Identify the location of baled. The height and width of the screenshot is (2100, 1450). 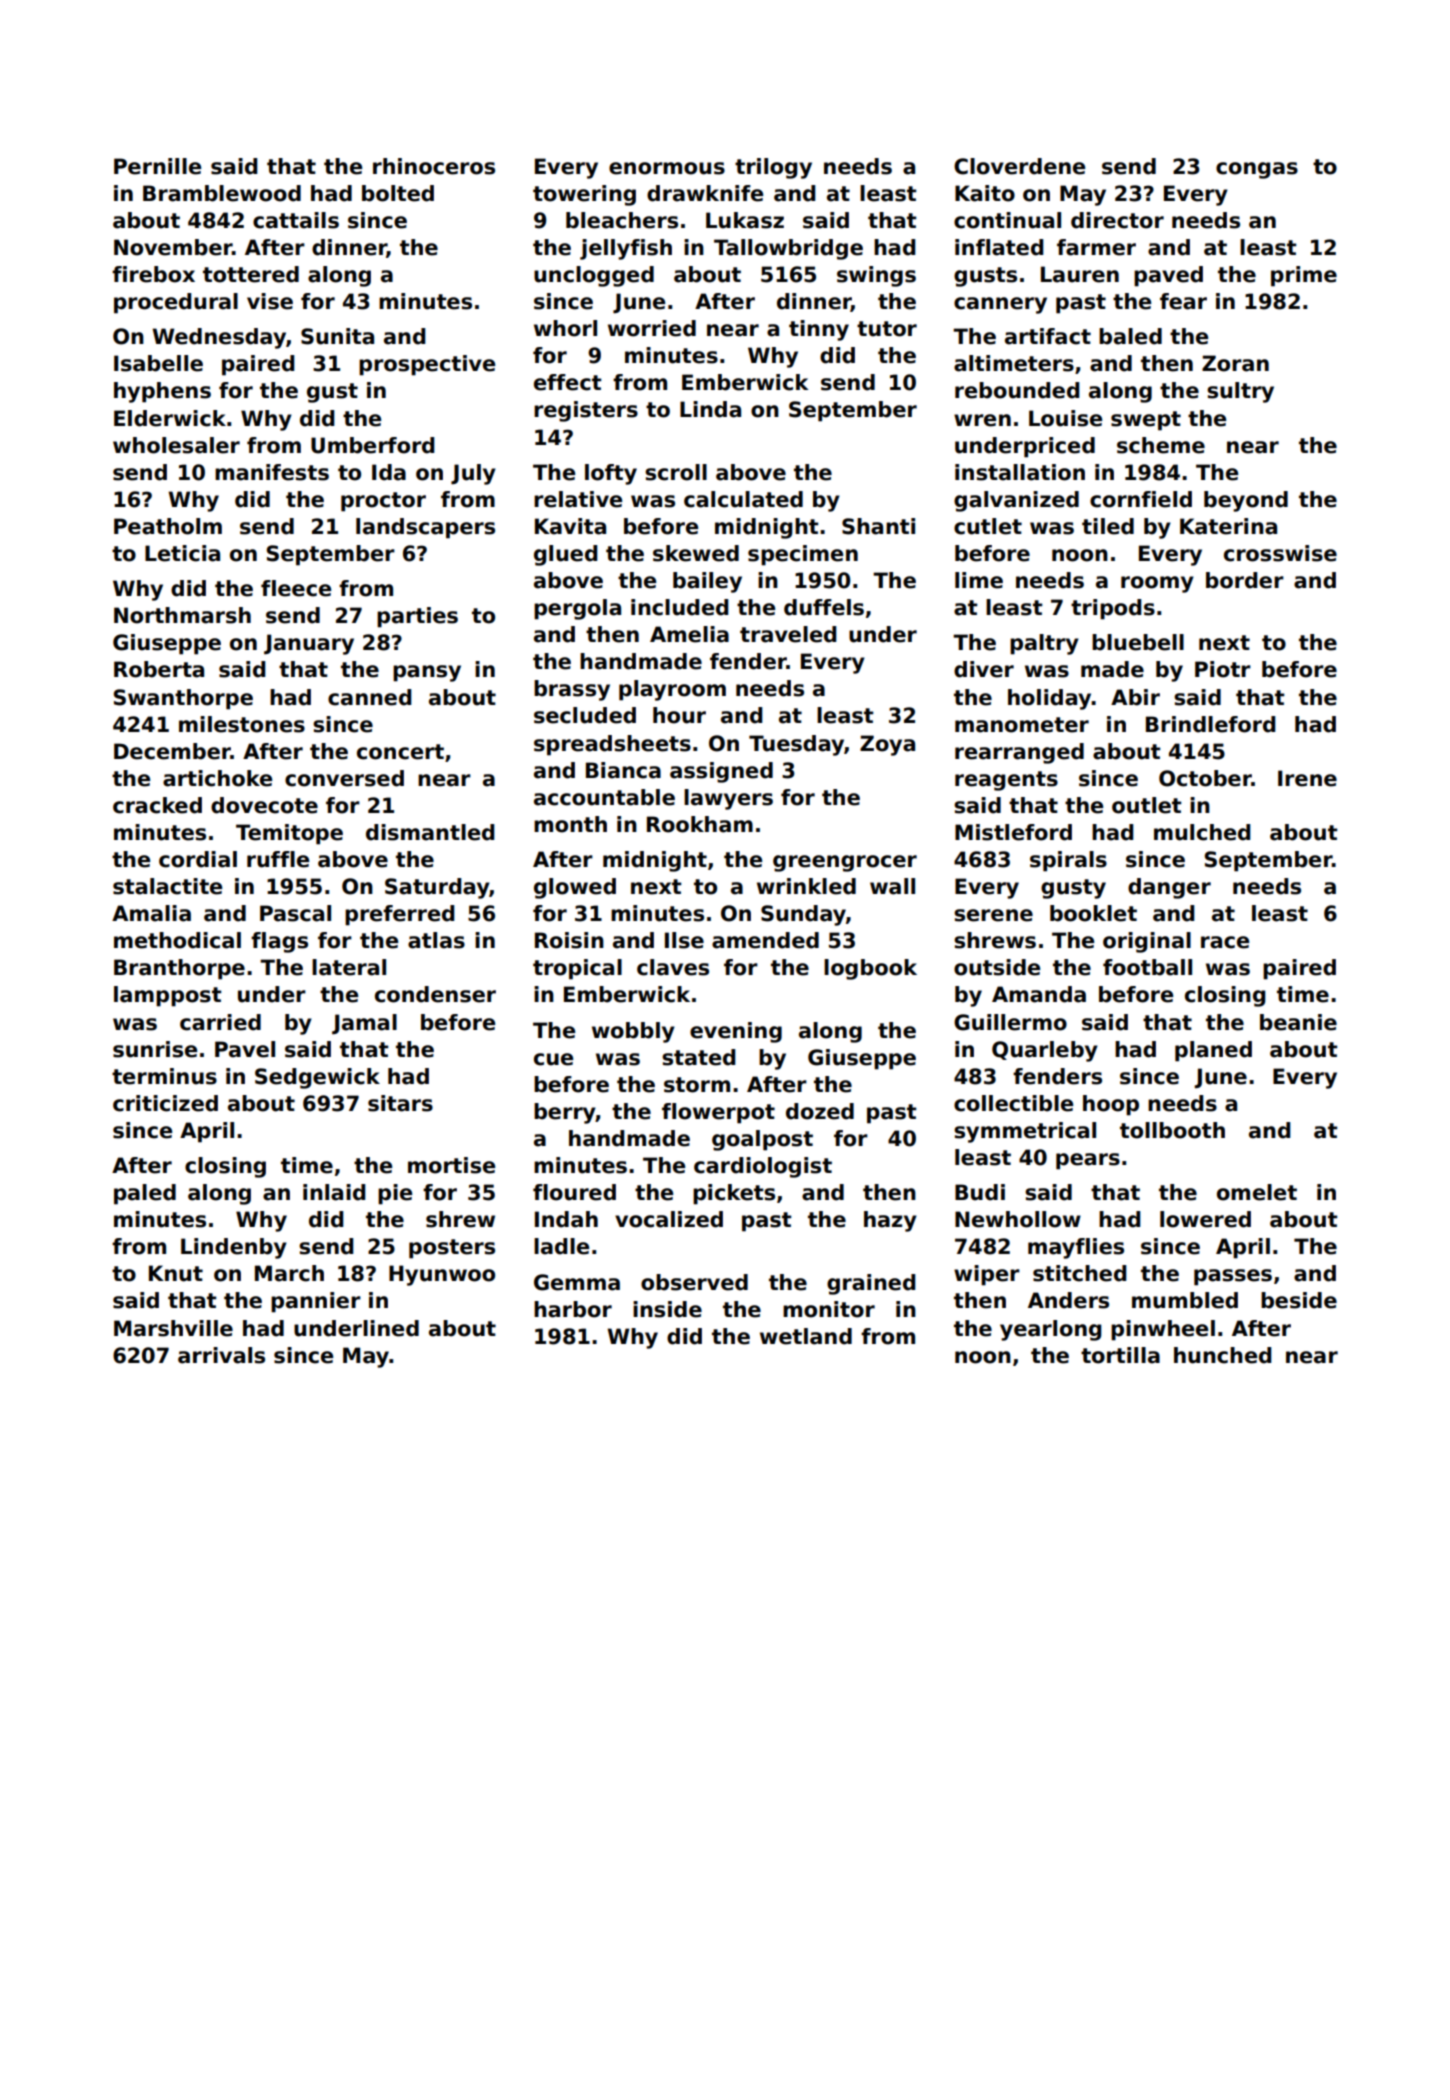
(1130, 336).
